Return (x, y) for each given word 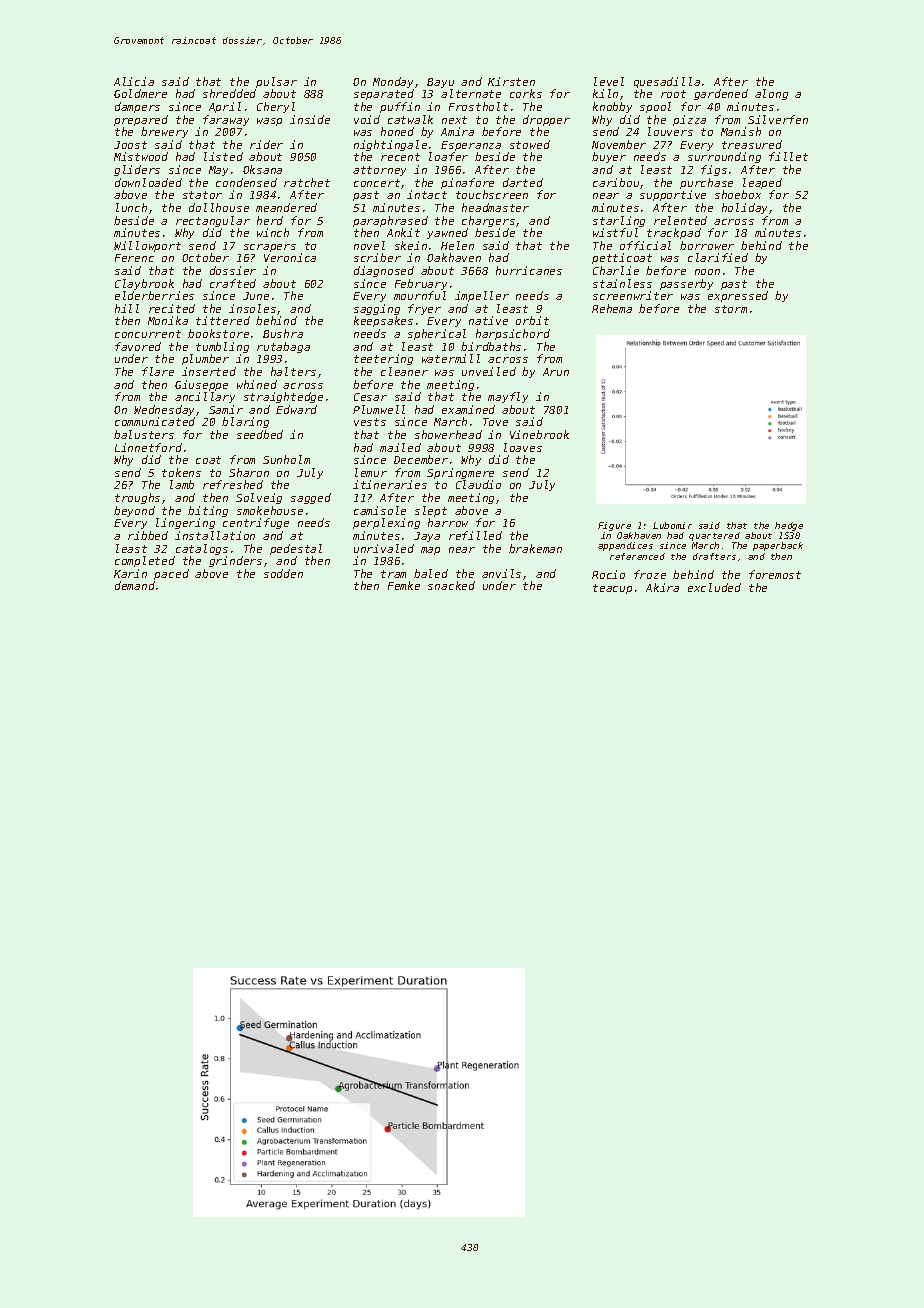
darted (523, 182)
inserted (209, 371)
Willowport (147, 246)
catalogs (202, 549)
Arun (556, 372)
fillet (788, 156)
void (367, 119)
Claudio (478, 485)
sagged (311, 498)
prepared (141, 120)
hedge (789, 526)
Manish (741, 131)
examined (468, 409)
